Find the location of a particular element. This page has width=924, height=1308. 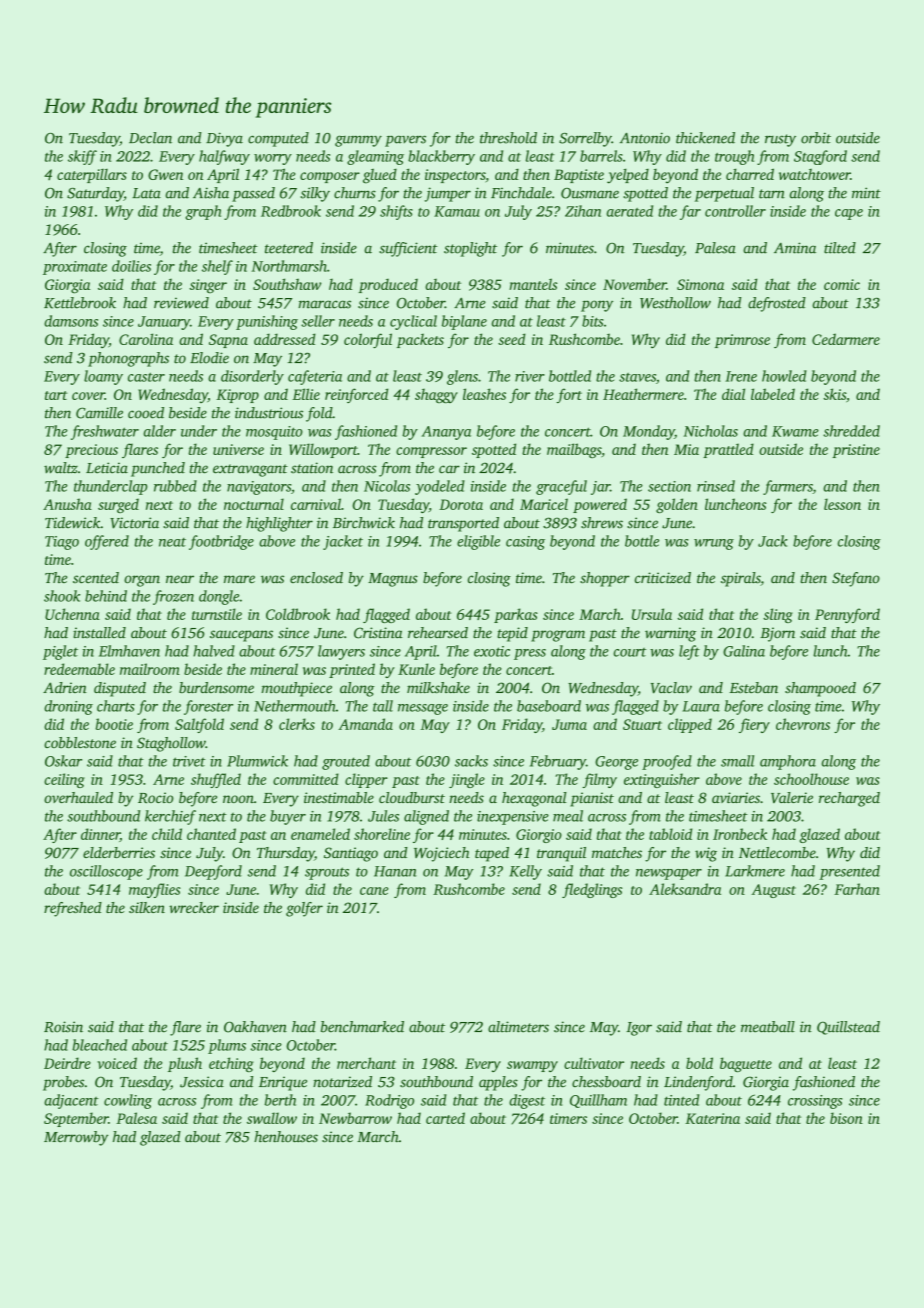

watchtower is located at coordinates (814, 174).
